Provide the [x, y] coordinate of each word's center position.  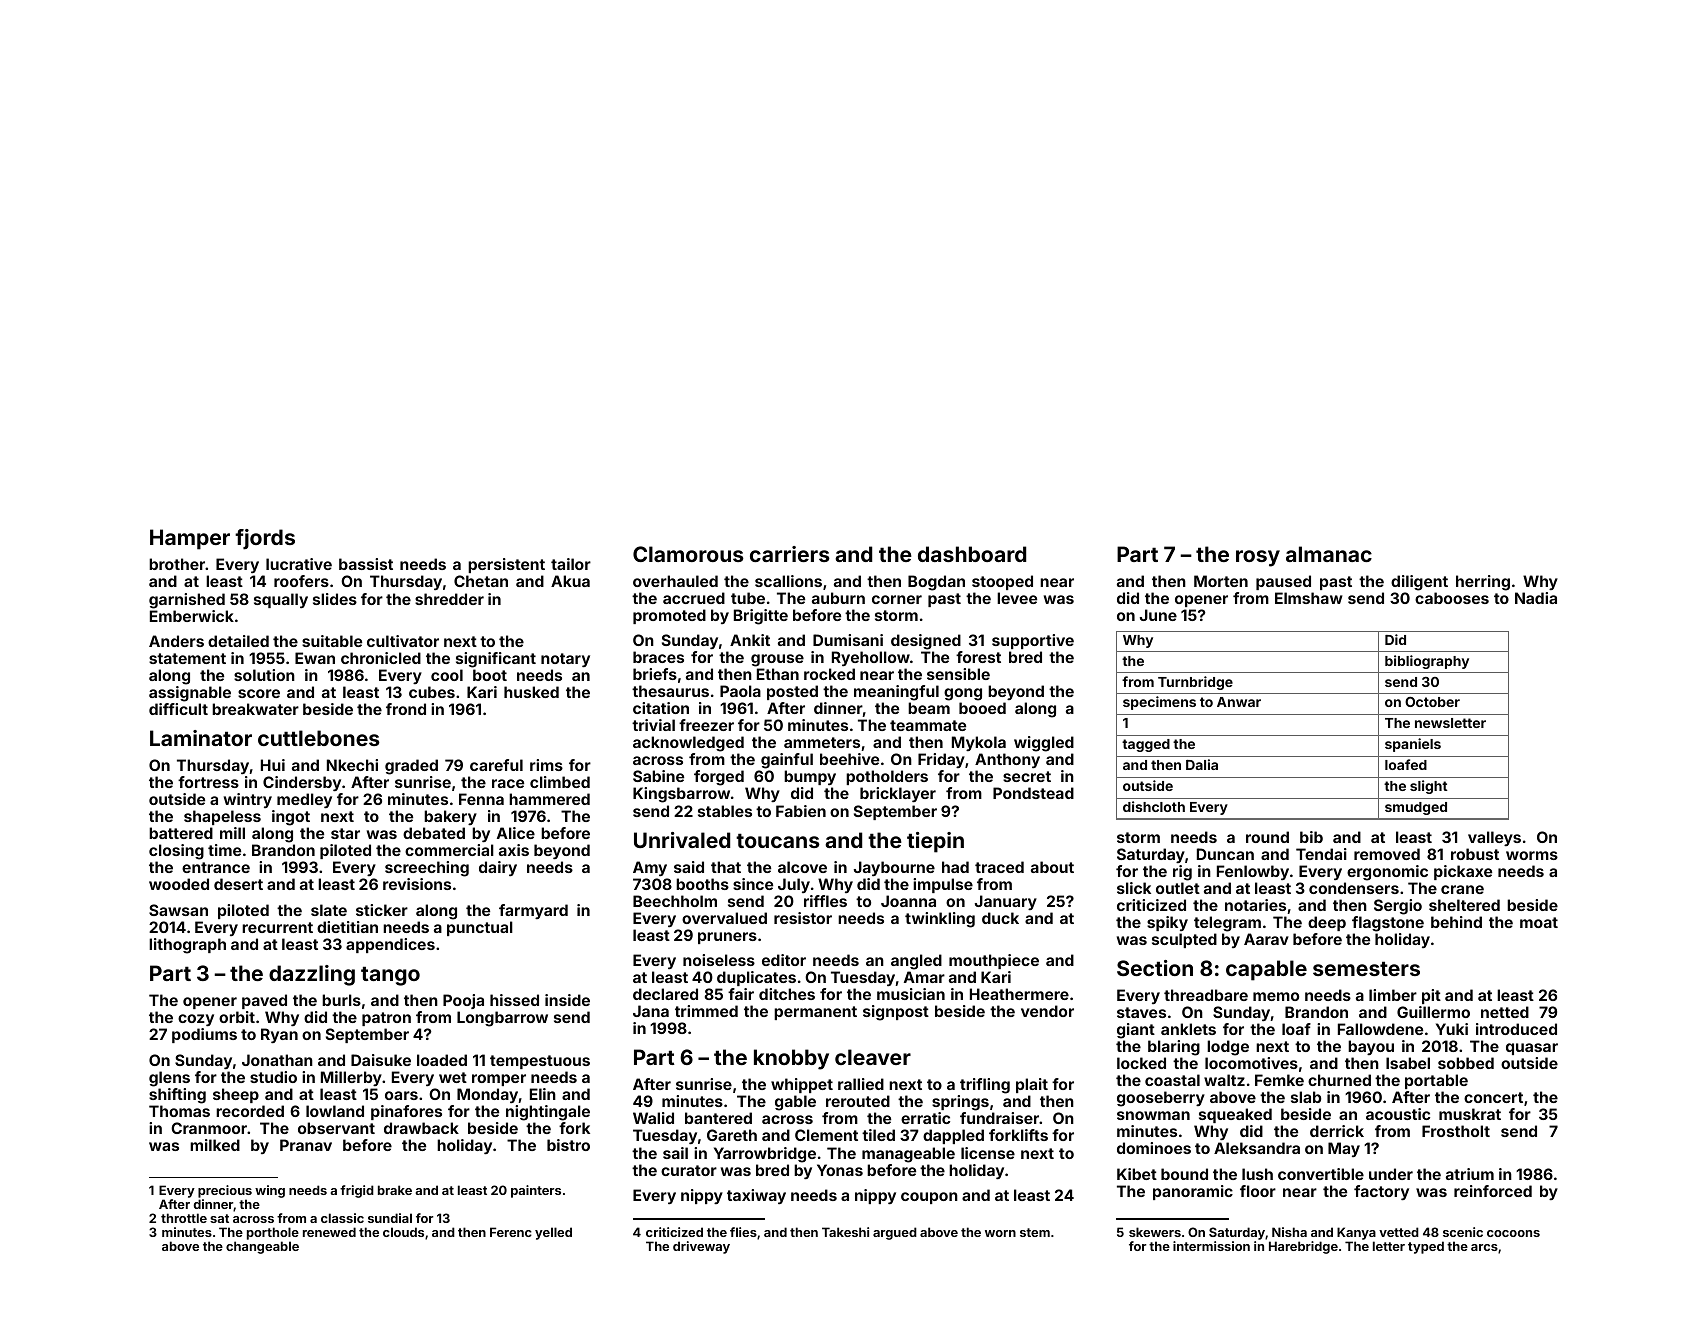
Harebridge [1303, 1247]
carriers [790, 554]
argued [895, 1233]
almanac [1329, 554]
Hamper [190, 539]
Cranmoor [209, 1128]
